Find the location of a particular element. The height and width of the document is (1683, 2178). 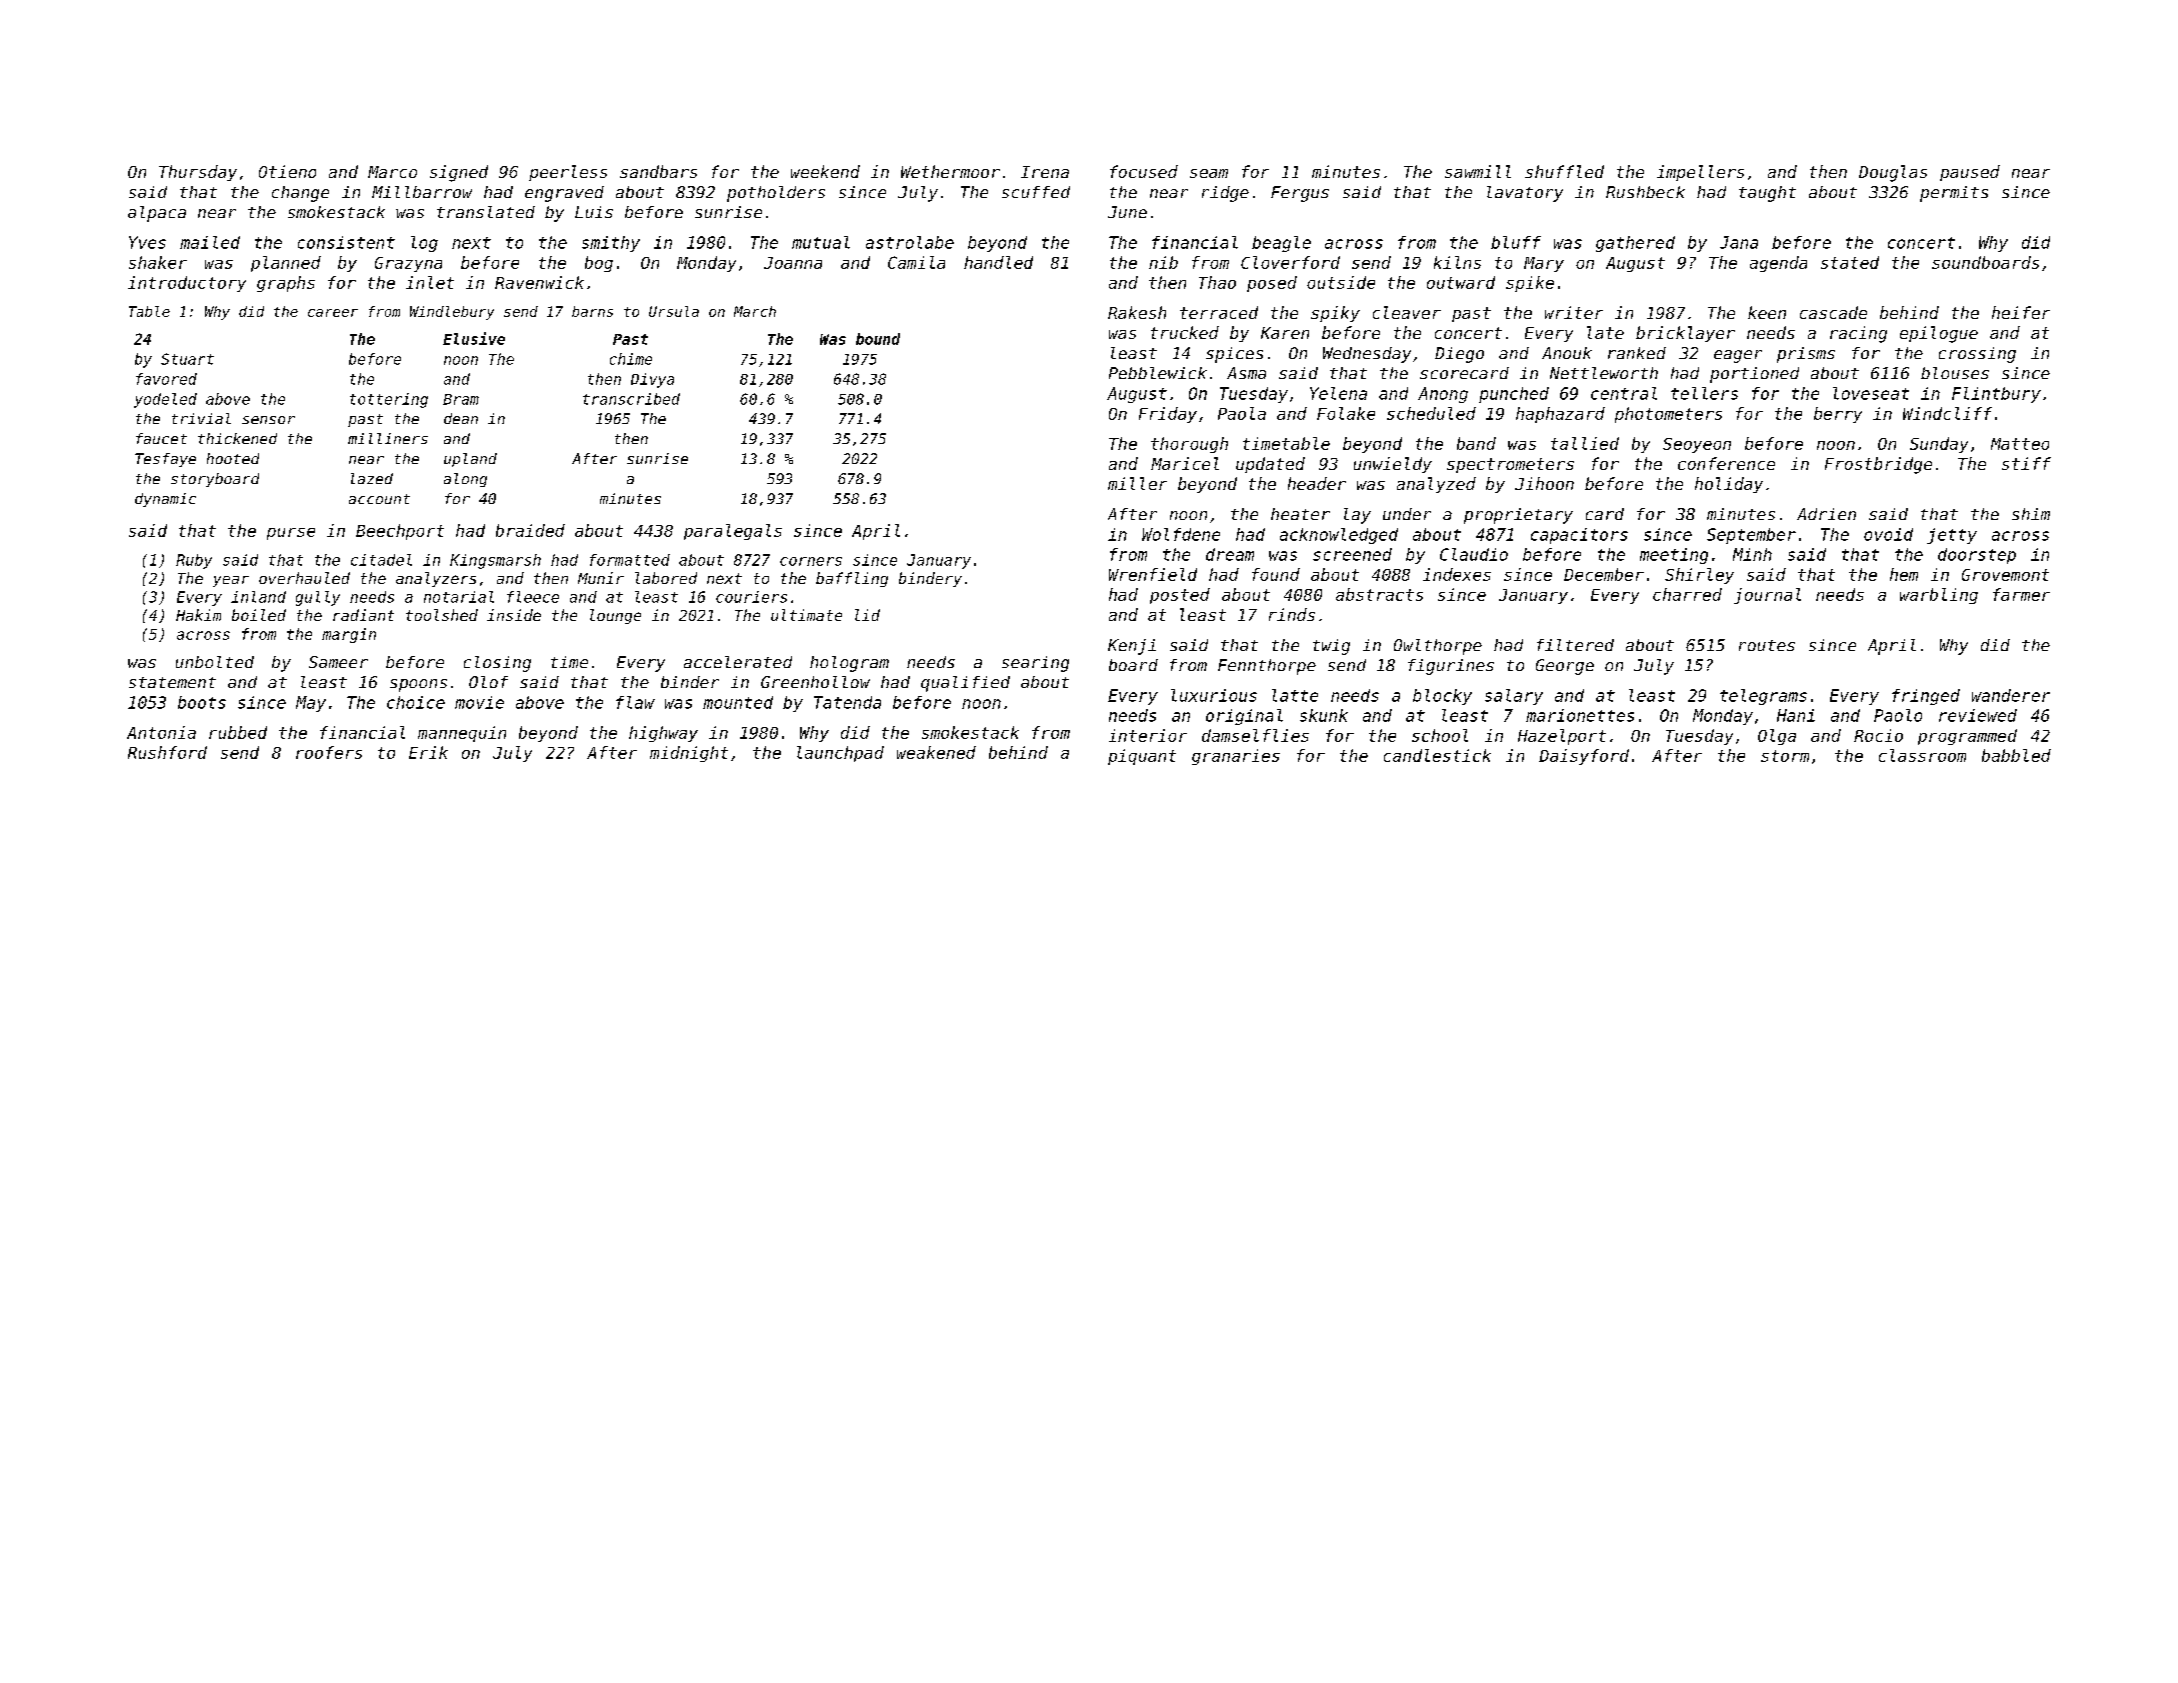

mutual is located at coordinates (821, 242).
